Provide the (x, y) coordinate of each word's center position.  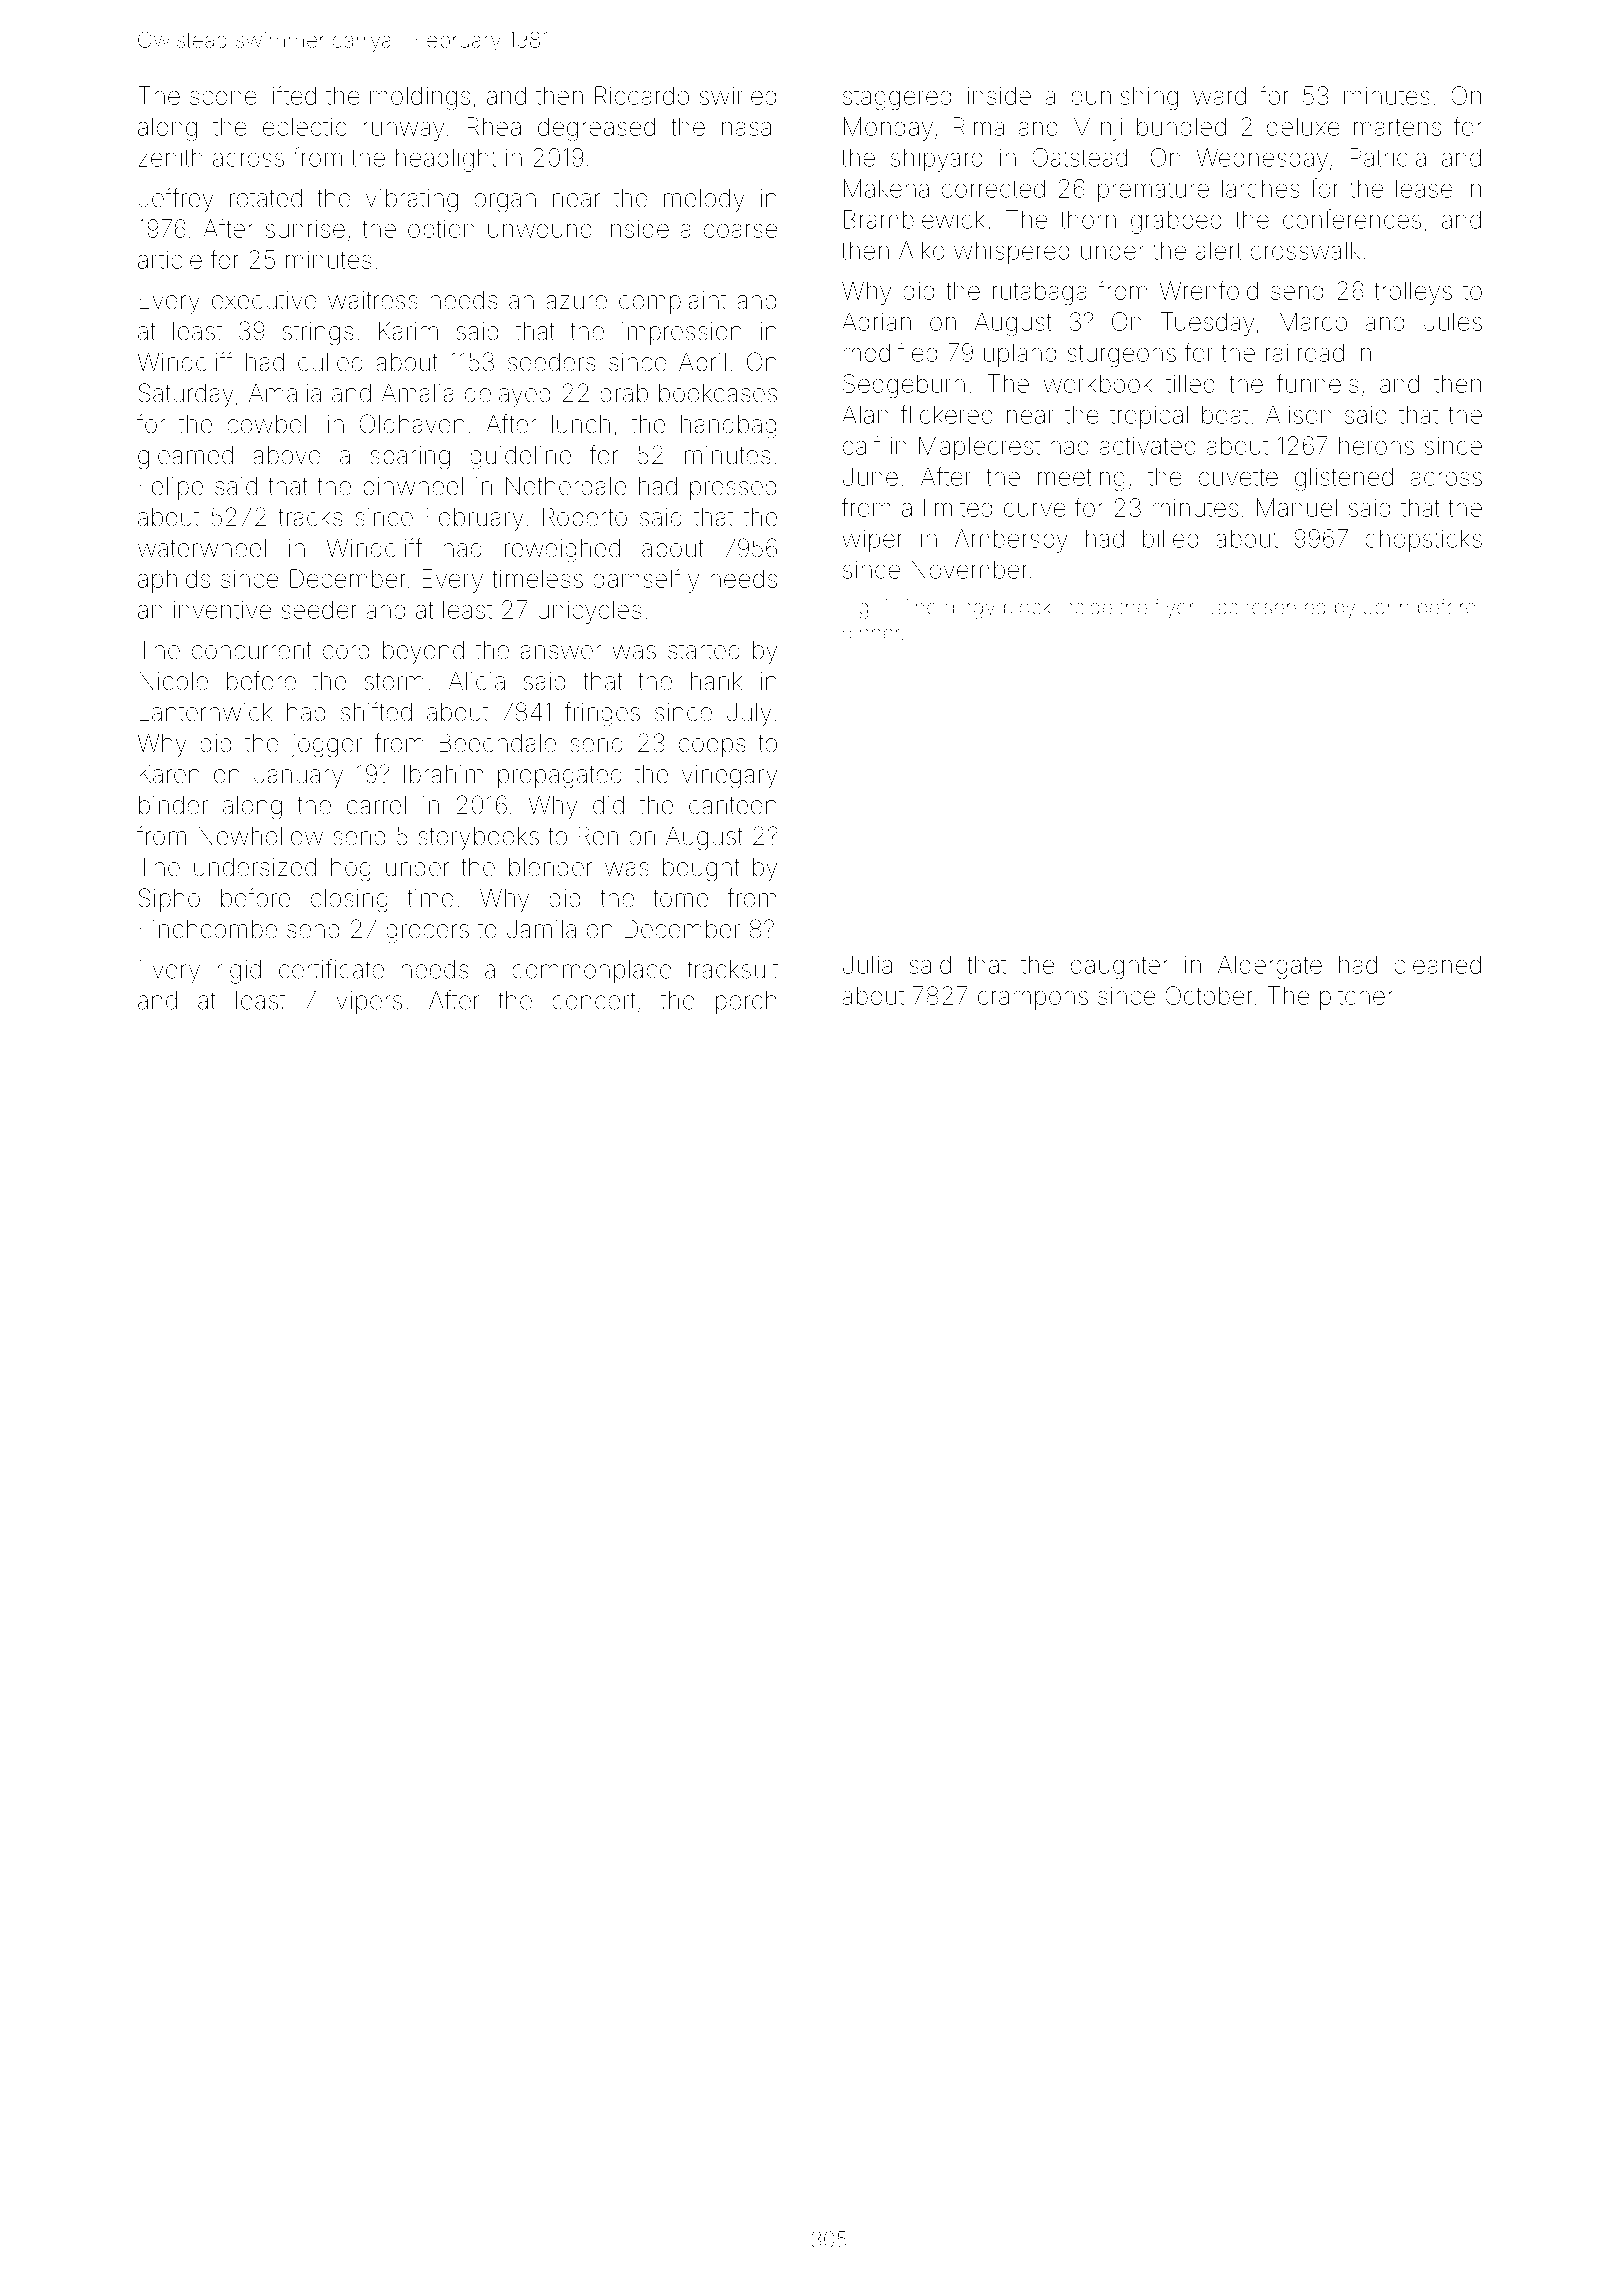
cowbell (269, 424)
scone (223, 98)
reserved (1286, 607)
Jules (1453, 321)
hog (351, 870)
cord (346, 650)
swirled (738, 96)
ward (1219, 95)
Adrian (876, 321)
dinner (870, 633)
